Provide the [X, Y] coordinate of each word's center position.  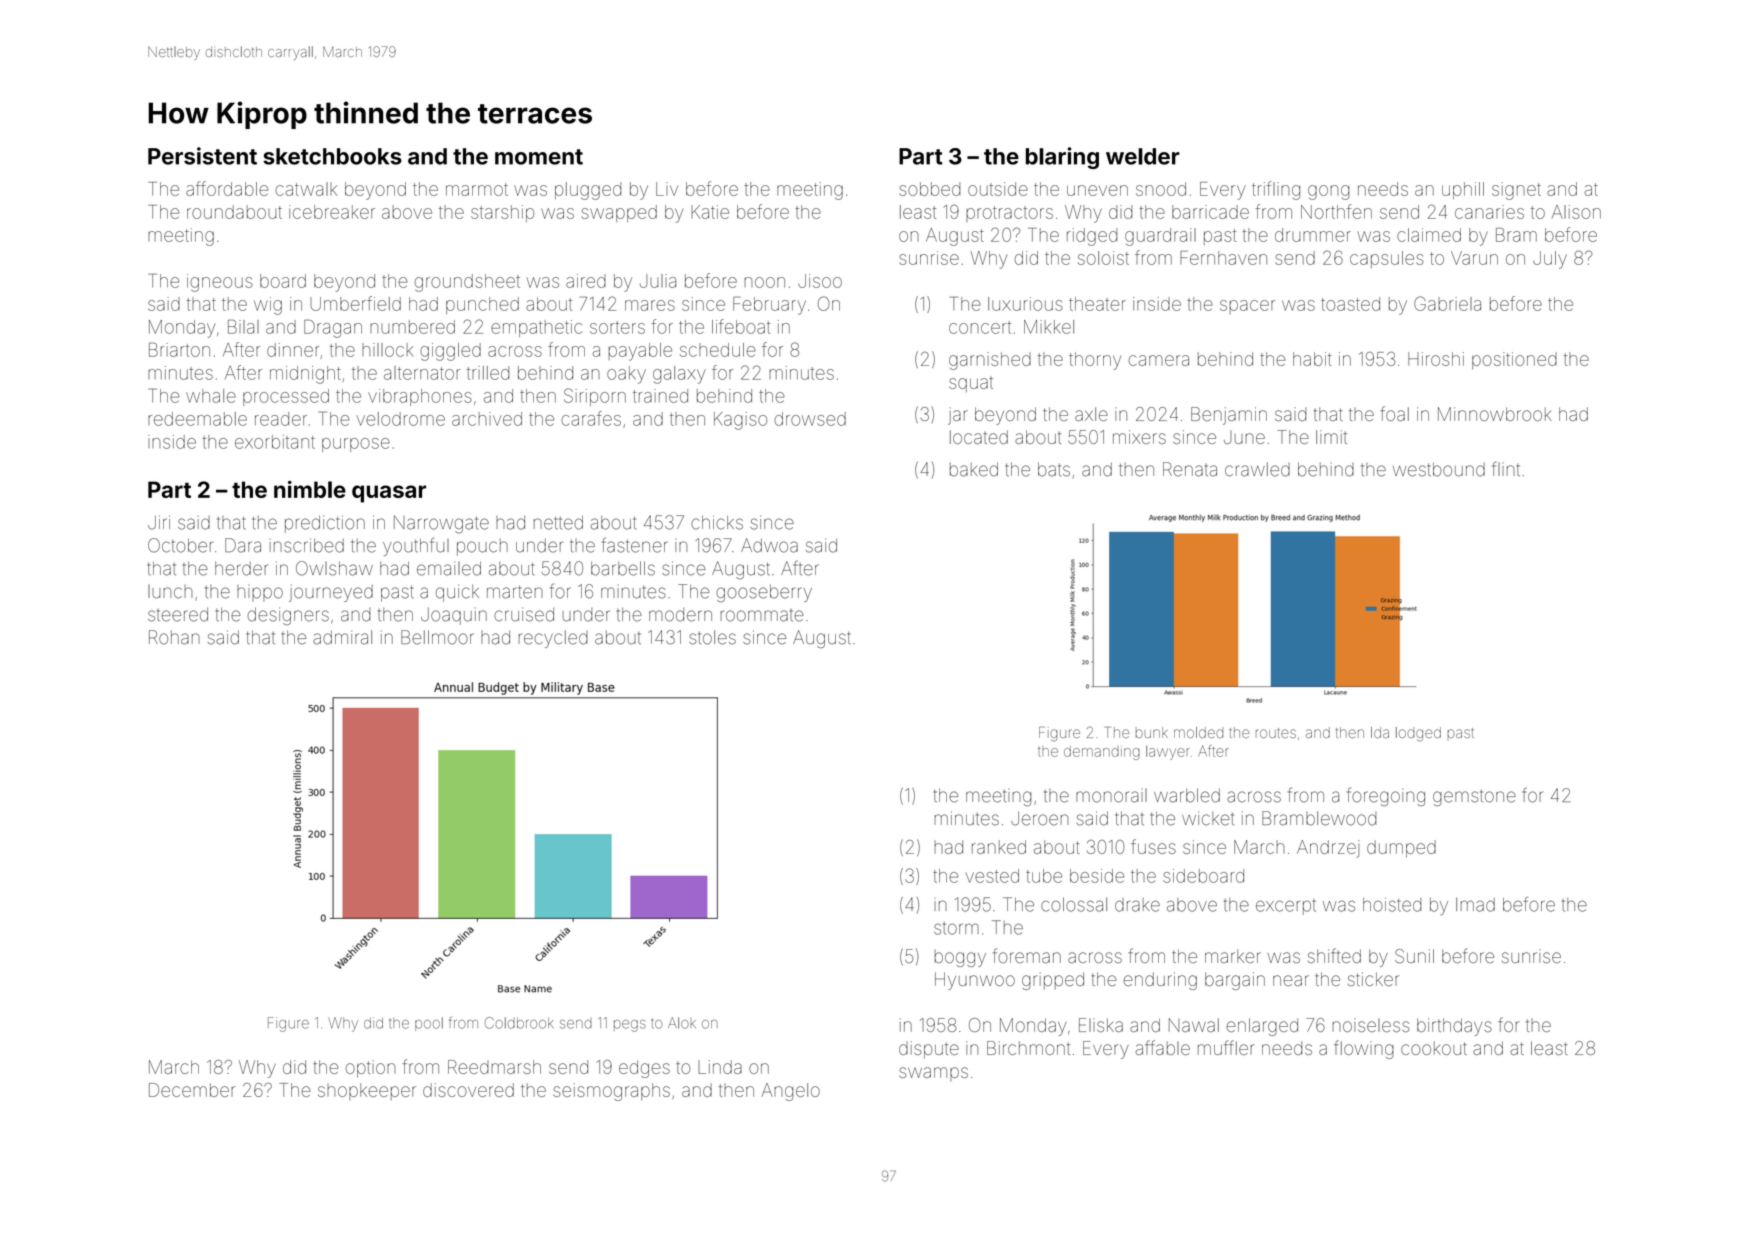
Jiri [159, 522]
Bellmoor [437, 637]
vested [992, 876]
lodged [1418, 734]
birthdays [1454, 1027]
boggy [960, 958]
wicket [1208, 818]
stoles [712, 637]
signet [1516, 191]
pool [429, 1024]
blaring [1062, 158]
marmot [477, 189]
